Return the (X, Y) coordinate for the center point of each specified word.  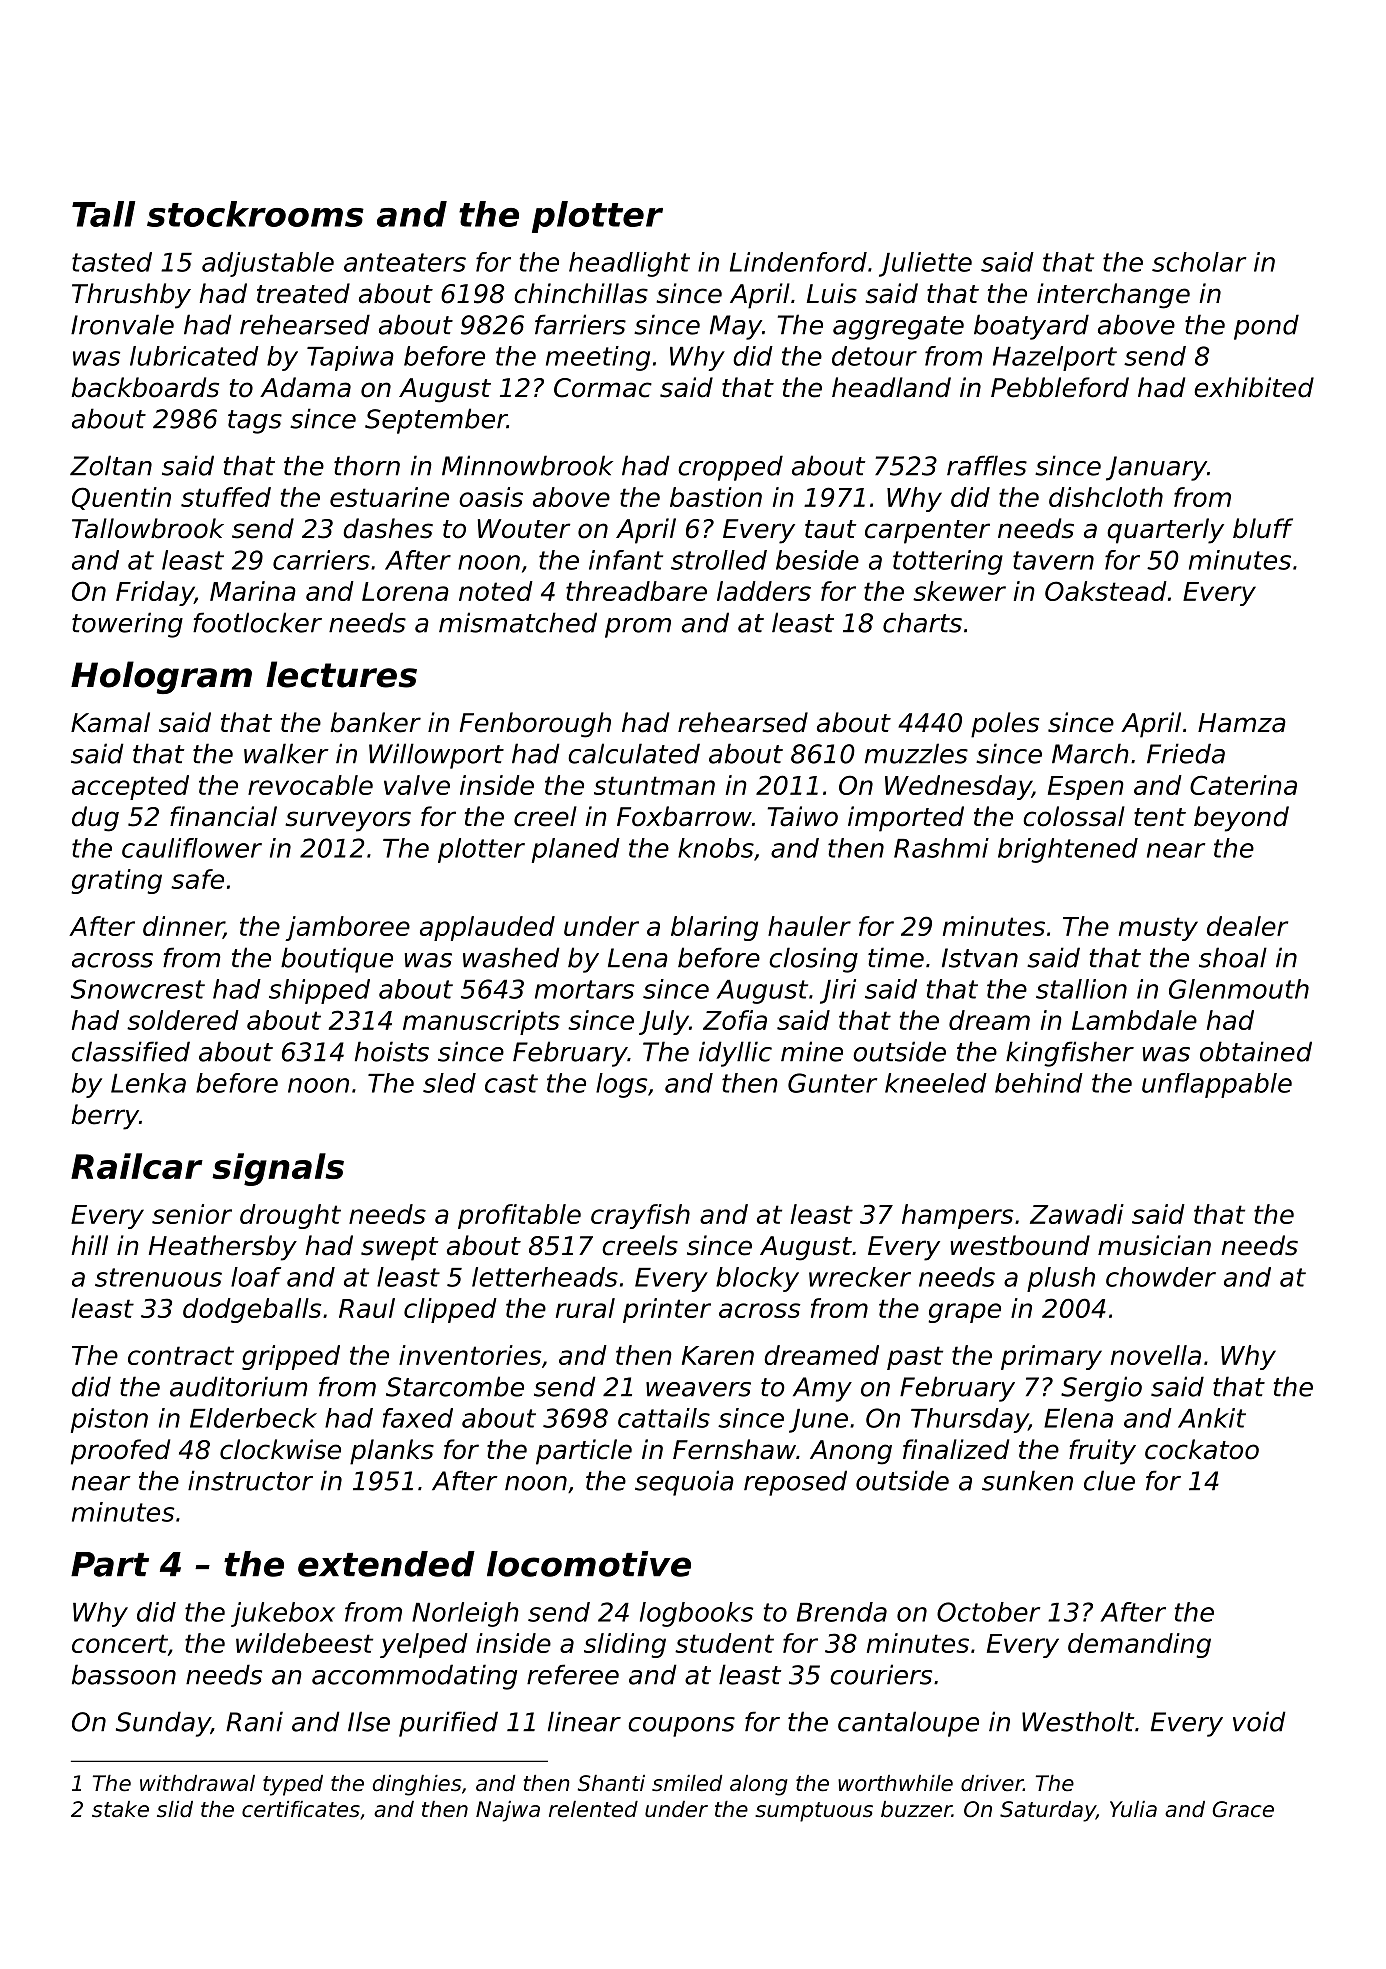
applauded (487, 928)
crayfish (640, 1216)
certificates (301, 1809)
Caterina (1243, 785)
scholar (1199, 262)
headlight (629, 264)
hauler (809, 926)
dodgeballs (252, 1310)
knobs (716, 848)
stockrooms (255, 214)
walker (286, 753)
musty (1158, 929)
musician (1154, 1245)
